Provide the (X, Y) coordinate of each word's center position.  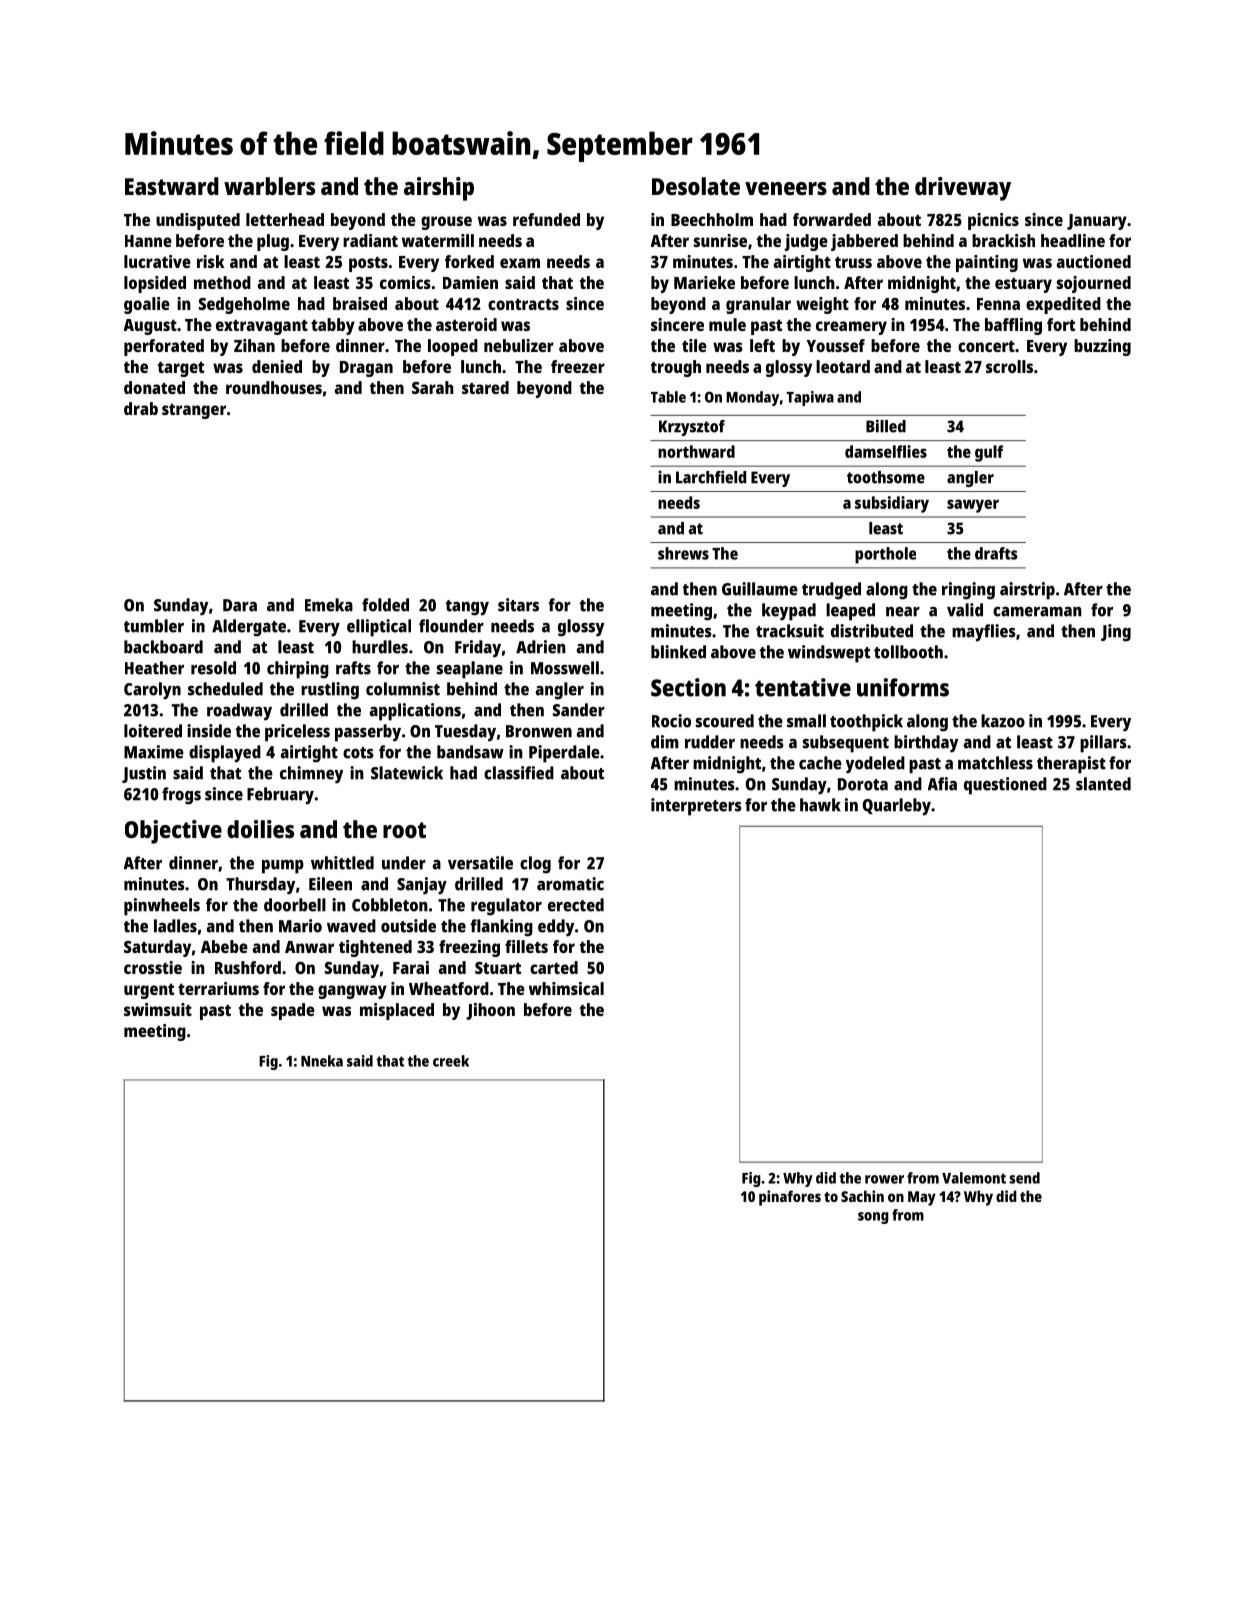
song (873, 1218)
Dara (240, 605)
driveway (963, 189)
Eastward (172, 186)
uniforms (903, 687)
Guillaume (760, 589)
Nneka (322, 1061)
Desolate (696, 186)
